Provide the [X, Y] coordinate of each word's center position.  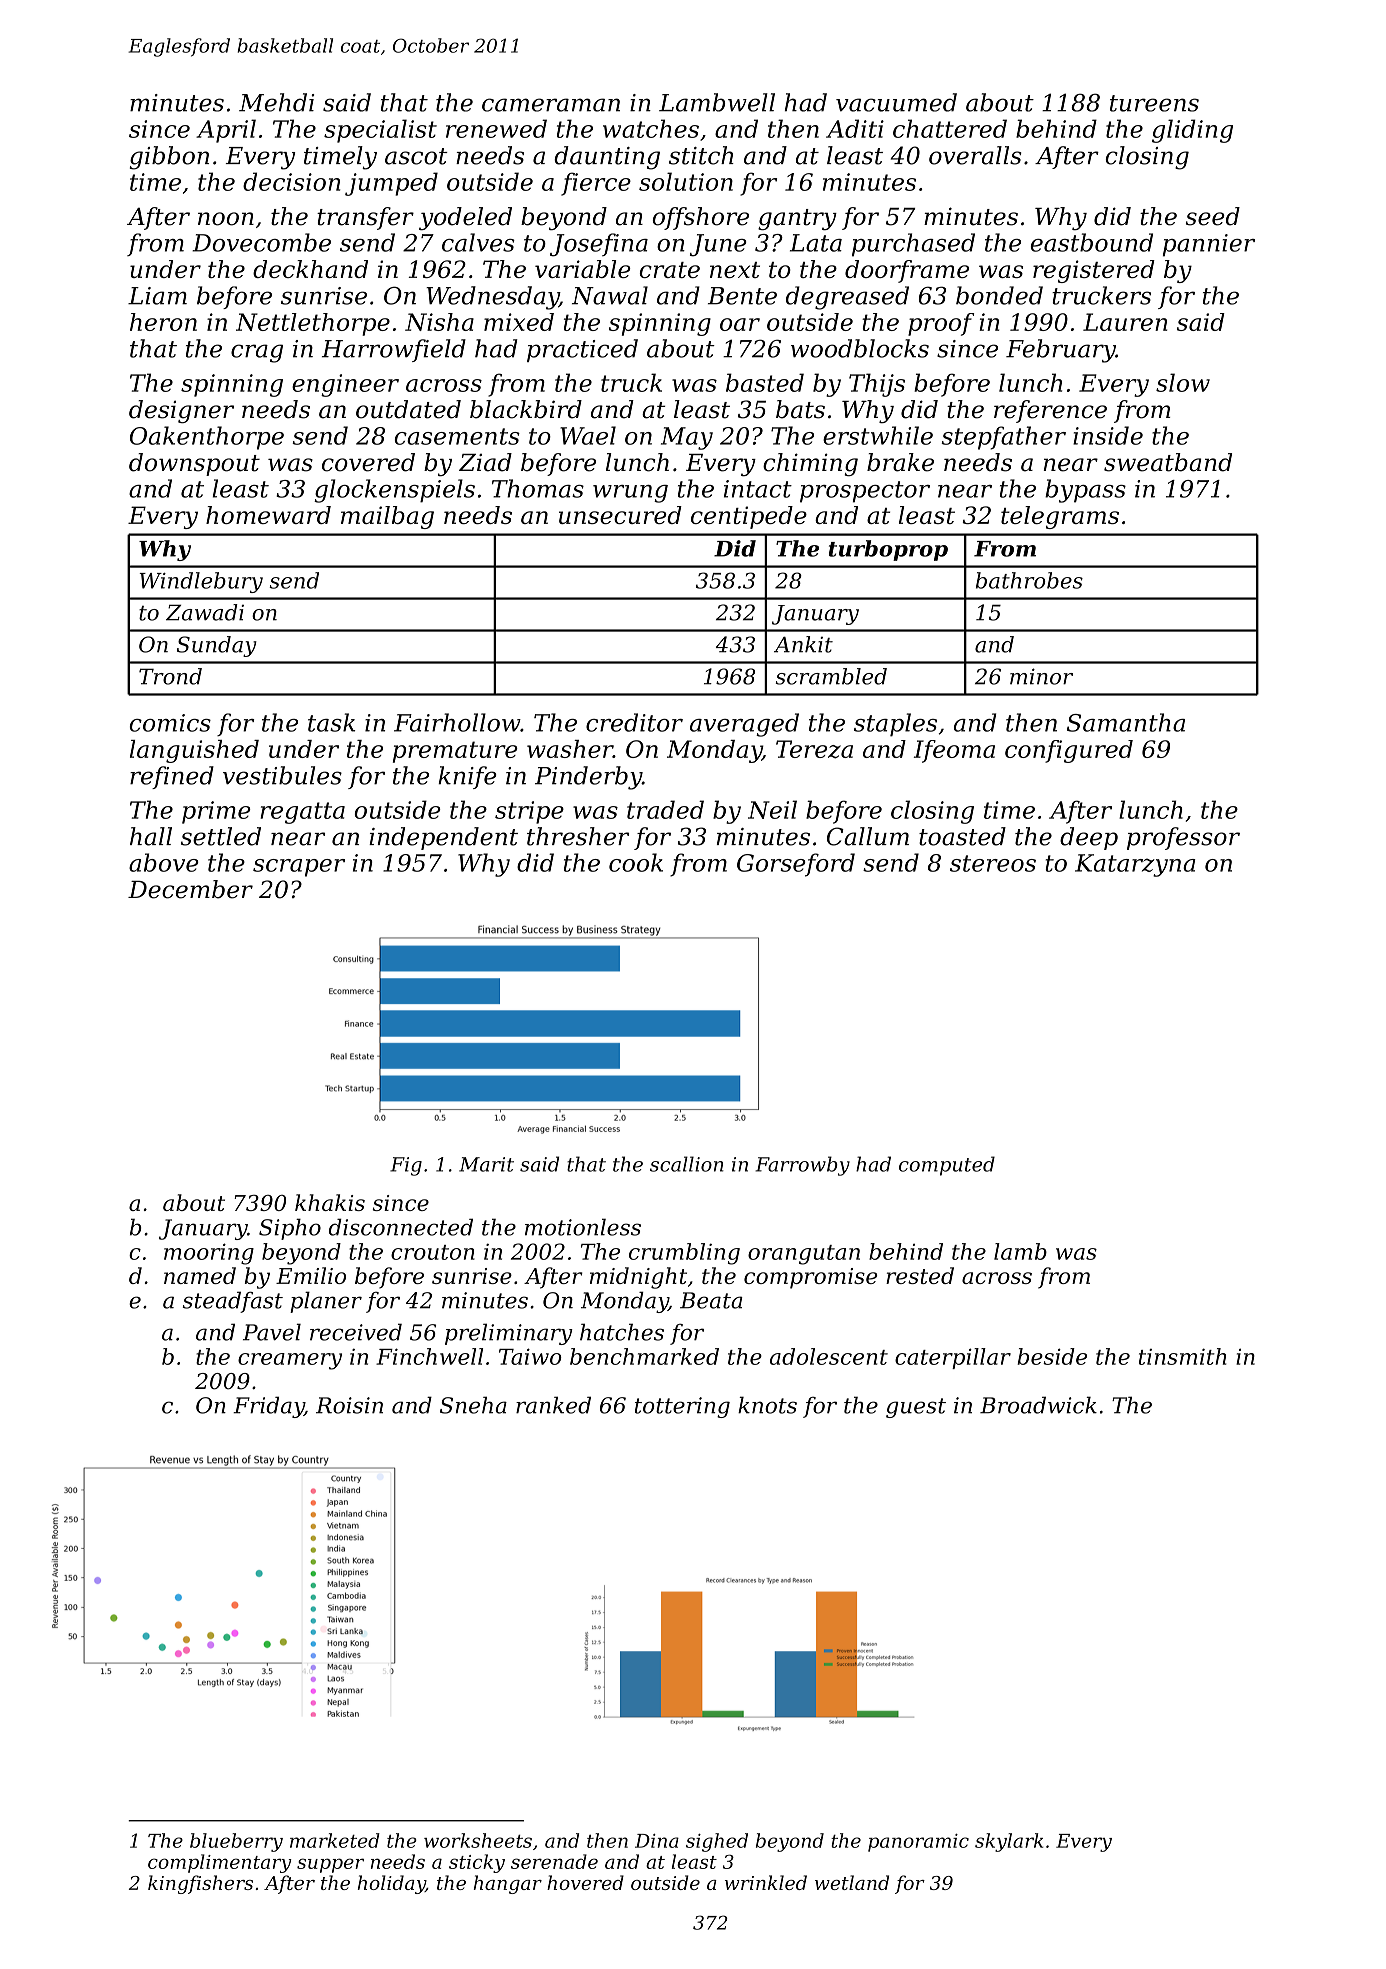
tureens [1154, 103]
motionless [583, 1227]
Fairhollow [457, 722]
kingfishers [200, 1884]
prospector [865, 492]
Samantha [1126, 722]
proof [941, 324]
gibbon [169, 158]
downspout [194, 464]
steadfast [233, 1302]
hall [151, 836]
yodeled [465, 218]
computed [947, 1166]
